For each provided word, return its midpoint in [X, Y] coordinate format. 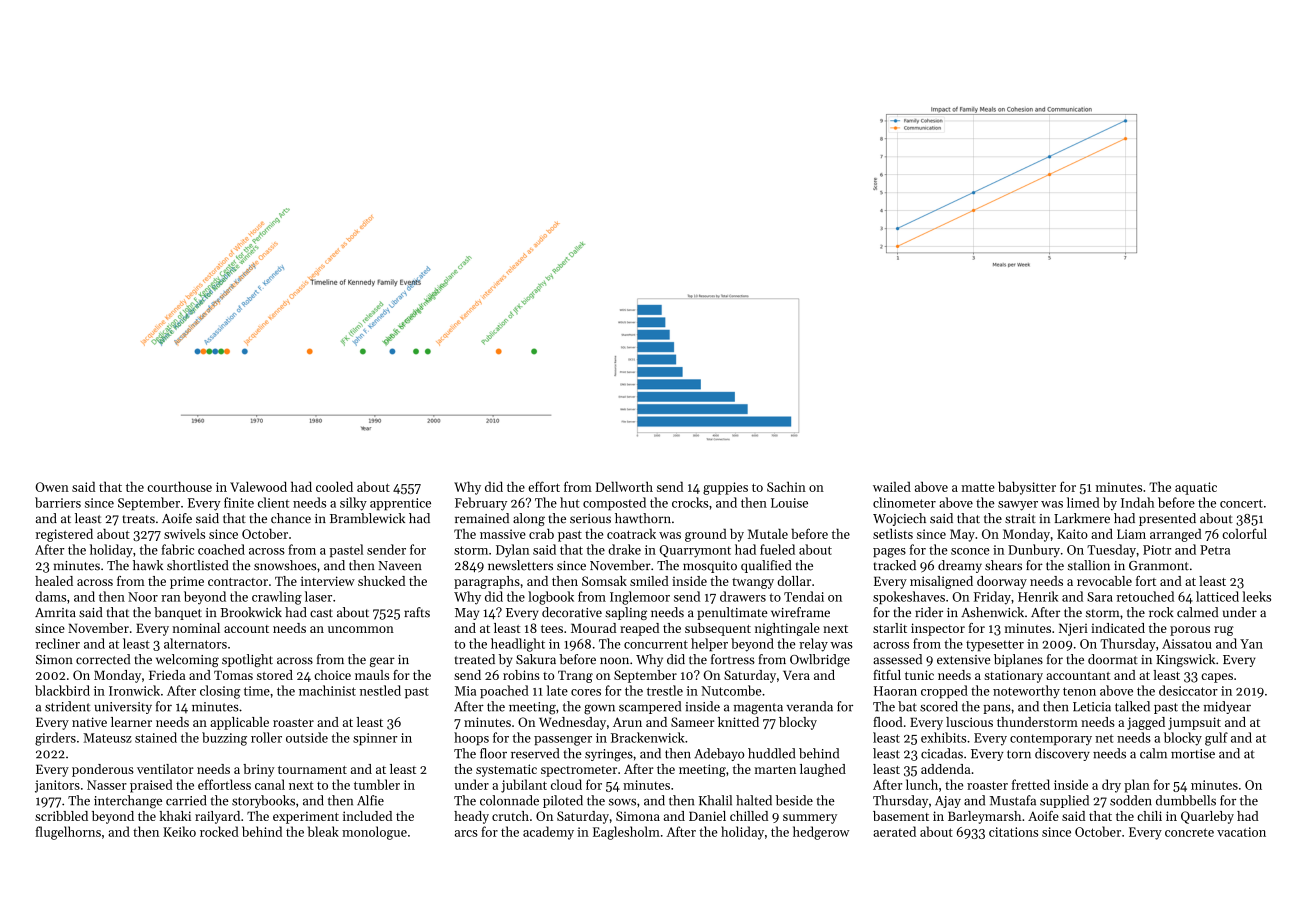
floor [493, 753]
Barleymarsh [984, 817]
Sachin [786, 487]
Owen [52, 487]
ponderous [103, 770]
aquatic [1196, 488]
